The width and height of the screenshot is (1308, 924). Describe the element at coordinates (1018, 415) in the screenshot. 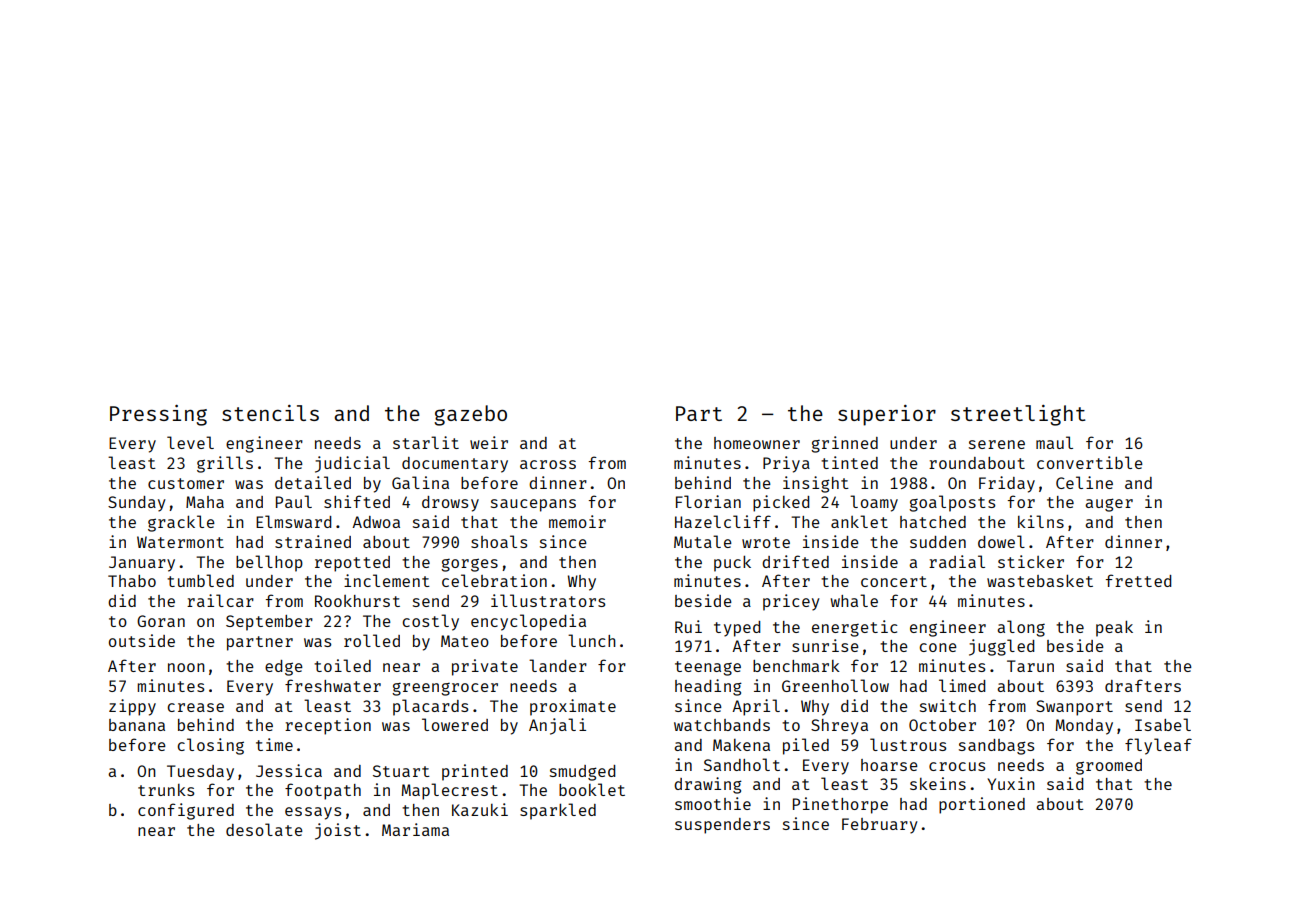

I see `streetlight` at that location.
